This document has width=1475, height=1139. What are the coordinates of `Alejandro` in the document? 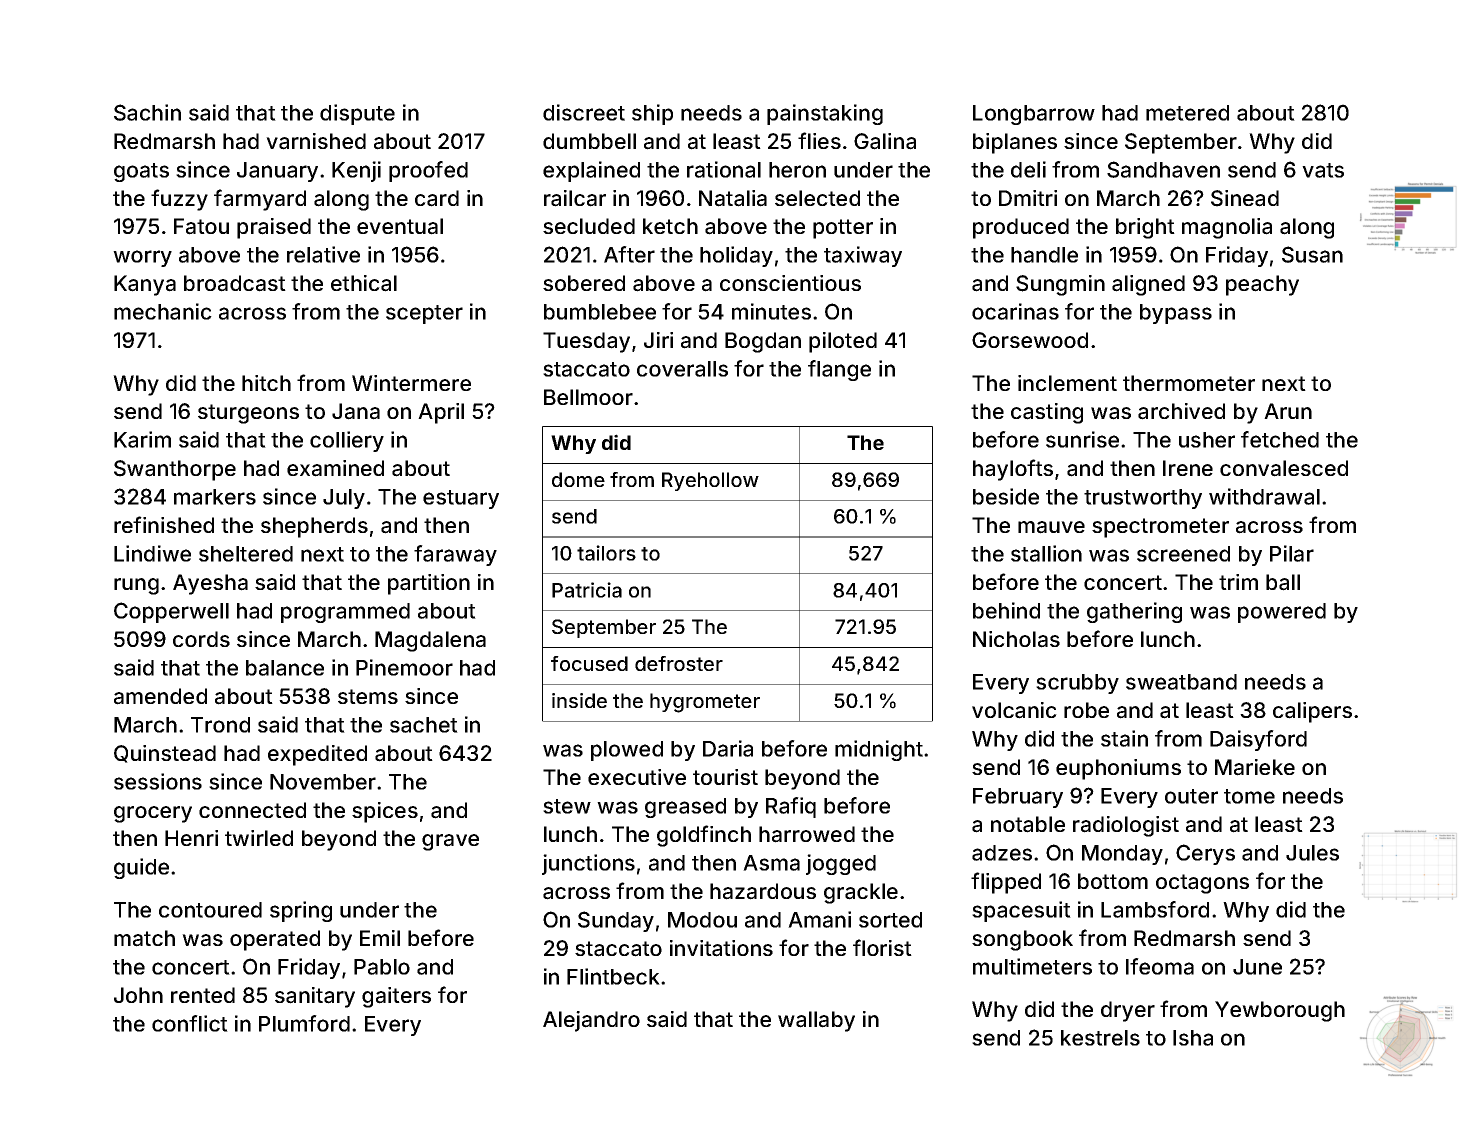 It's located at (591, 1021).
